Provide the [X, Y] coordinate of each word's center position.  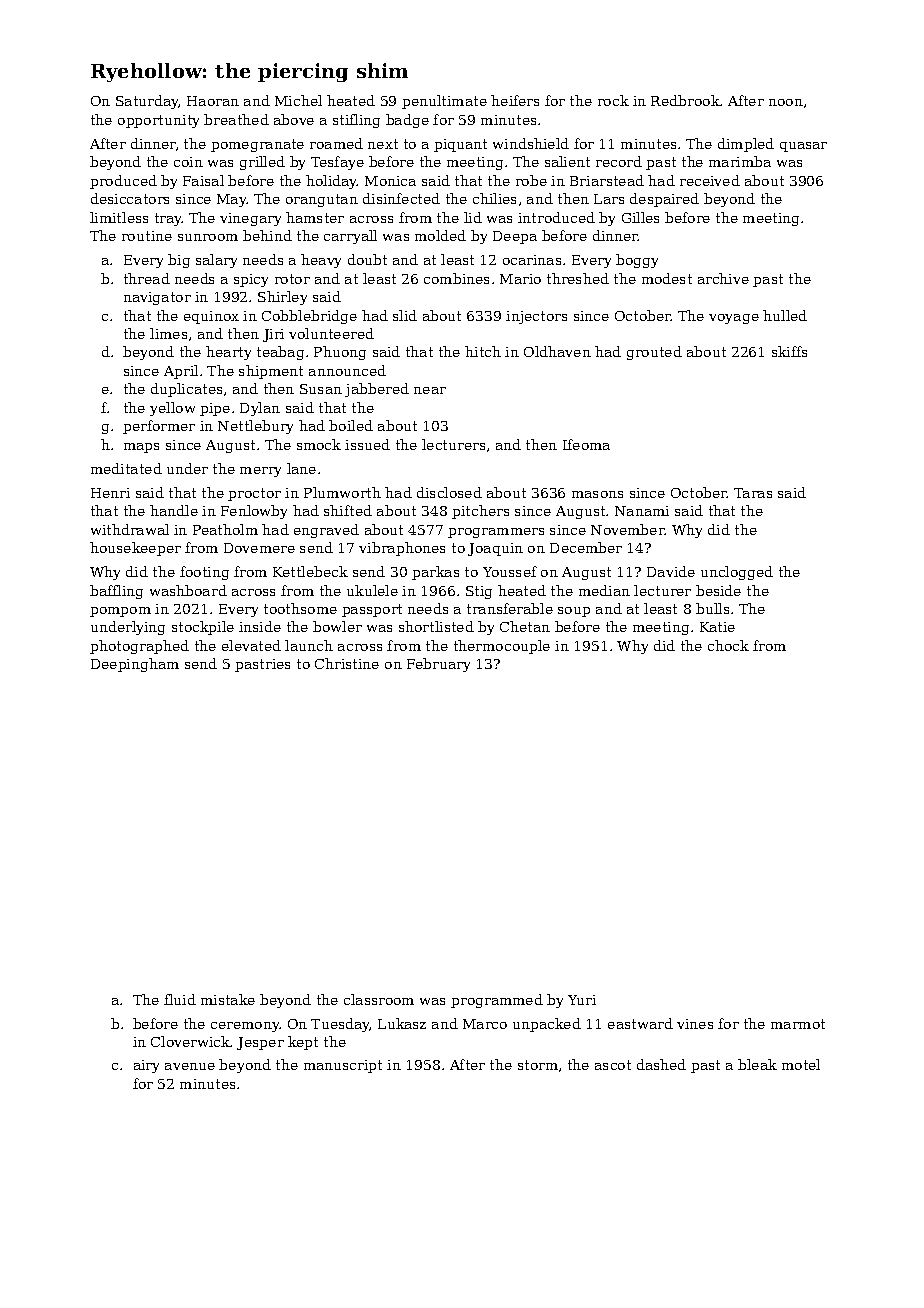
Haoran [213, 101]
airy [146, 1066]
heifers [515, 100]
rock [613, 100]
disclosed [449, 492]
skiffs [789, 351]
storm [538, 1065]
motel [801, 1064]
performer [159, 427]
